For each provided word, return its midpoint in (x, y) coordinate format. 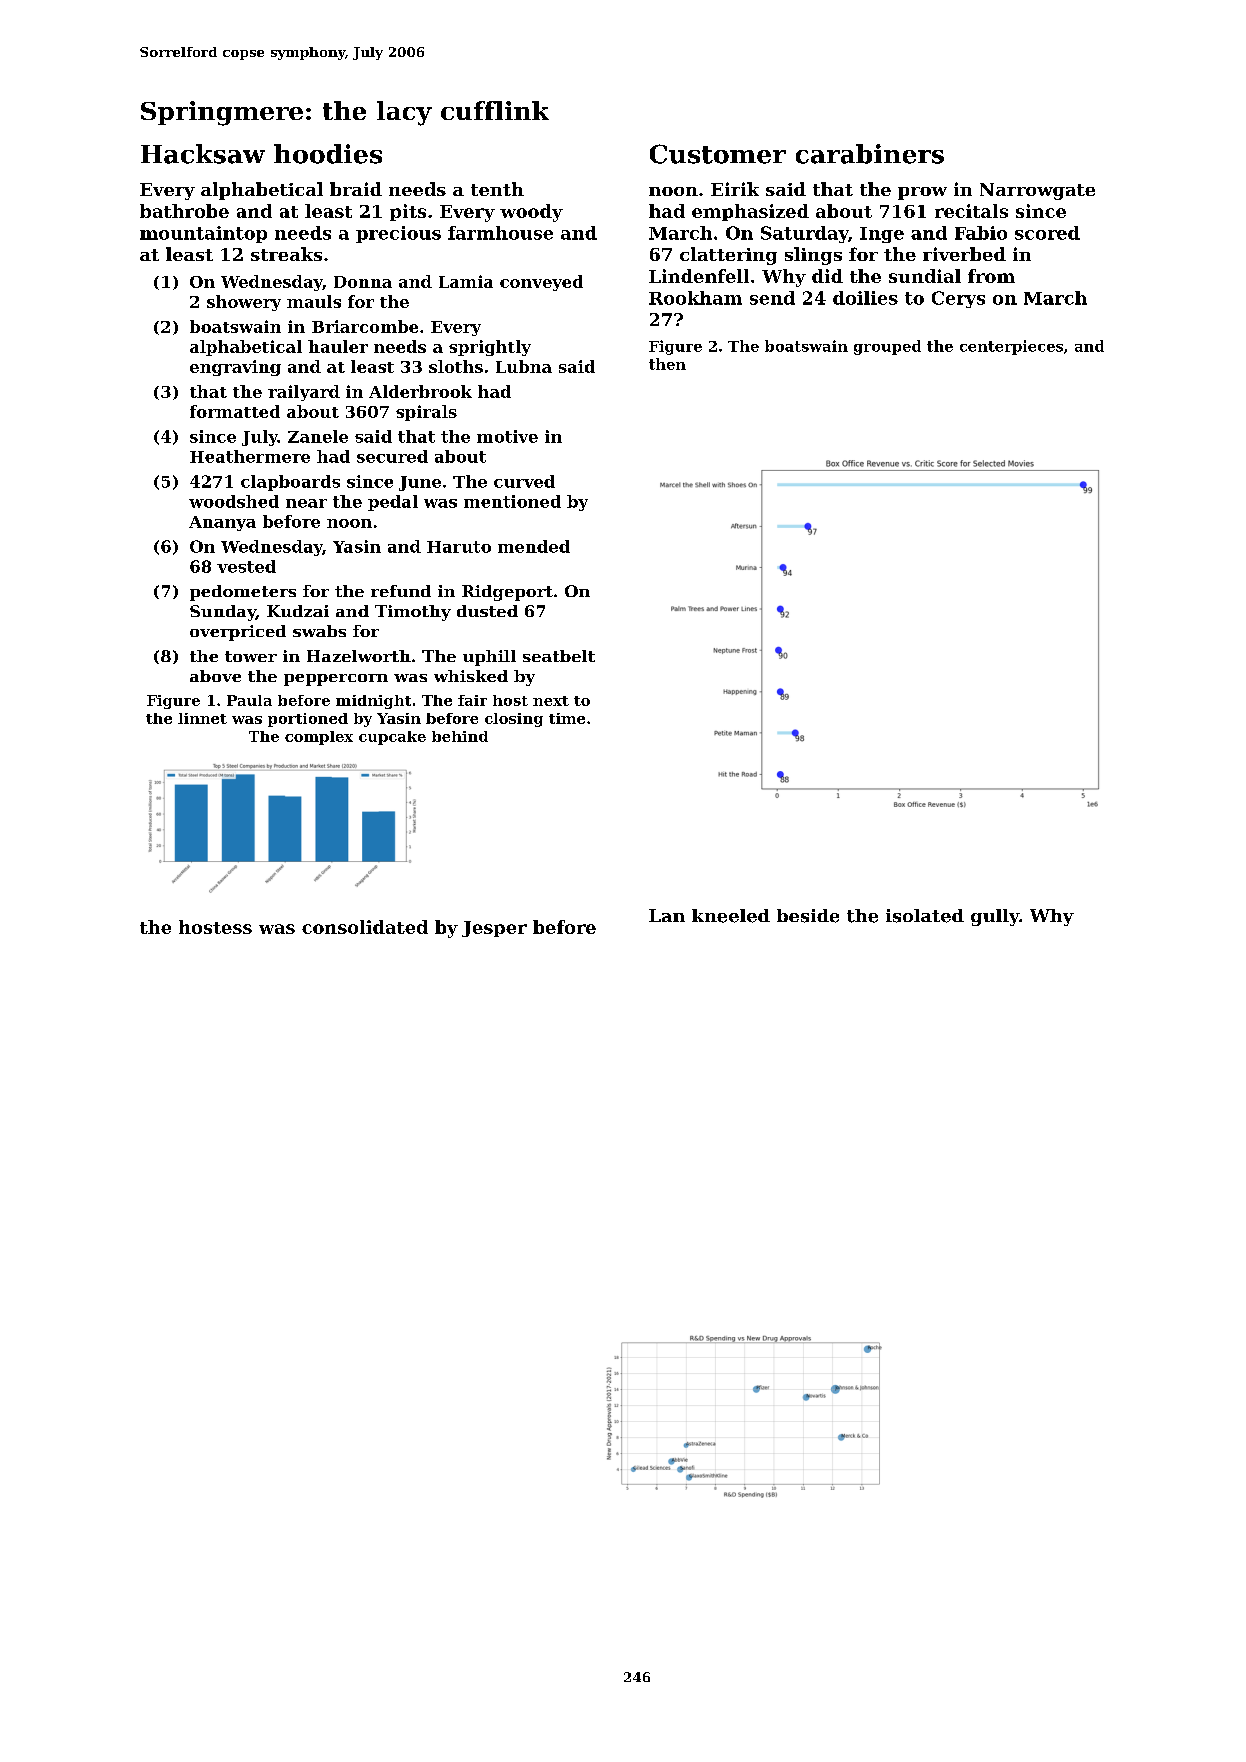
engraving (235, 368)
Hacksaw (203, 154)
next (551, 701)
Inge (882, 235)
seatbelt (559, 656)
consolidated (365, 927)
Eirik (735, 189)
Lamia (466, 281)
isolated (925, 916)
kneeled (731, 916)
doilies (865, 298)
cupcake (392, 738)
